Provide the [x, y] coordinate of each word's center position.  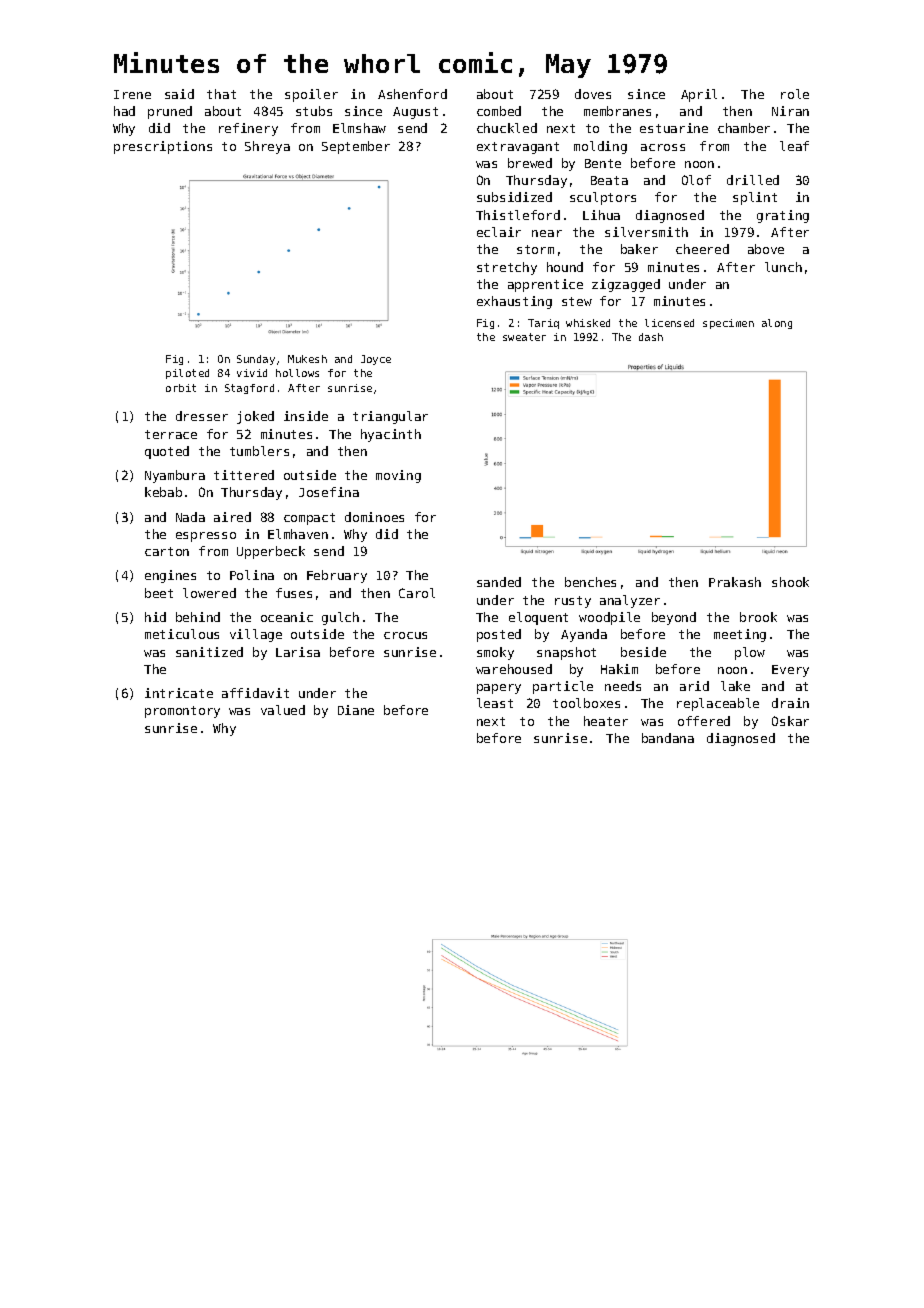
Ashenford [412, 94]
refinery [248, 129]
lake [735, 686]
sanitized [209, 652]
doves [593, 94]
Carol [417, 593]
